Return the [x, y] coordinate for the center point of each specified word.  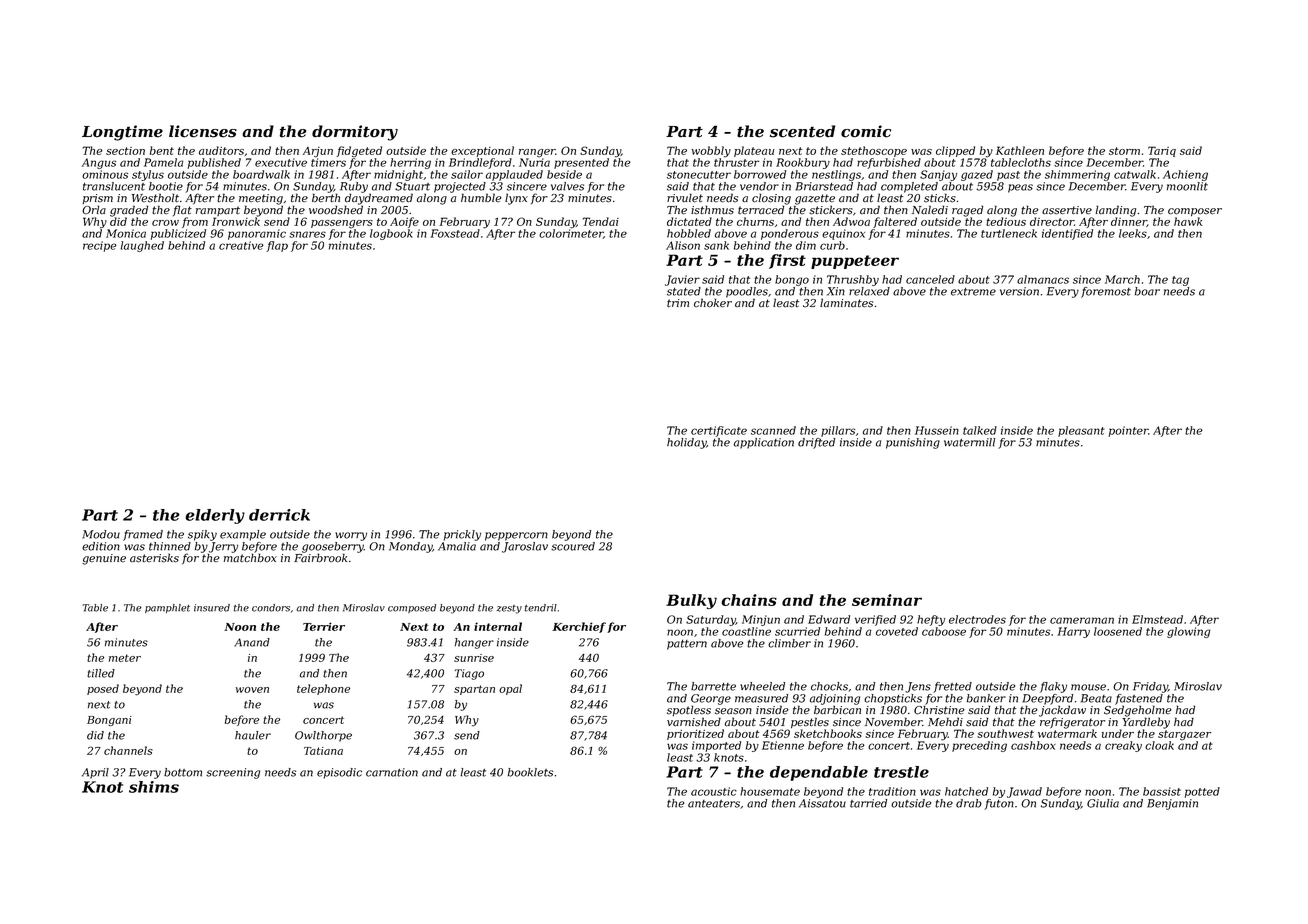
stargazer [1184, 735]
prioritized [695, 734]
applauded [514, 175]
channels [128, 750]
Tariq [1162, 151]
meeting [261, 199]
